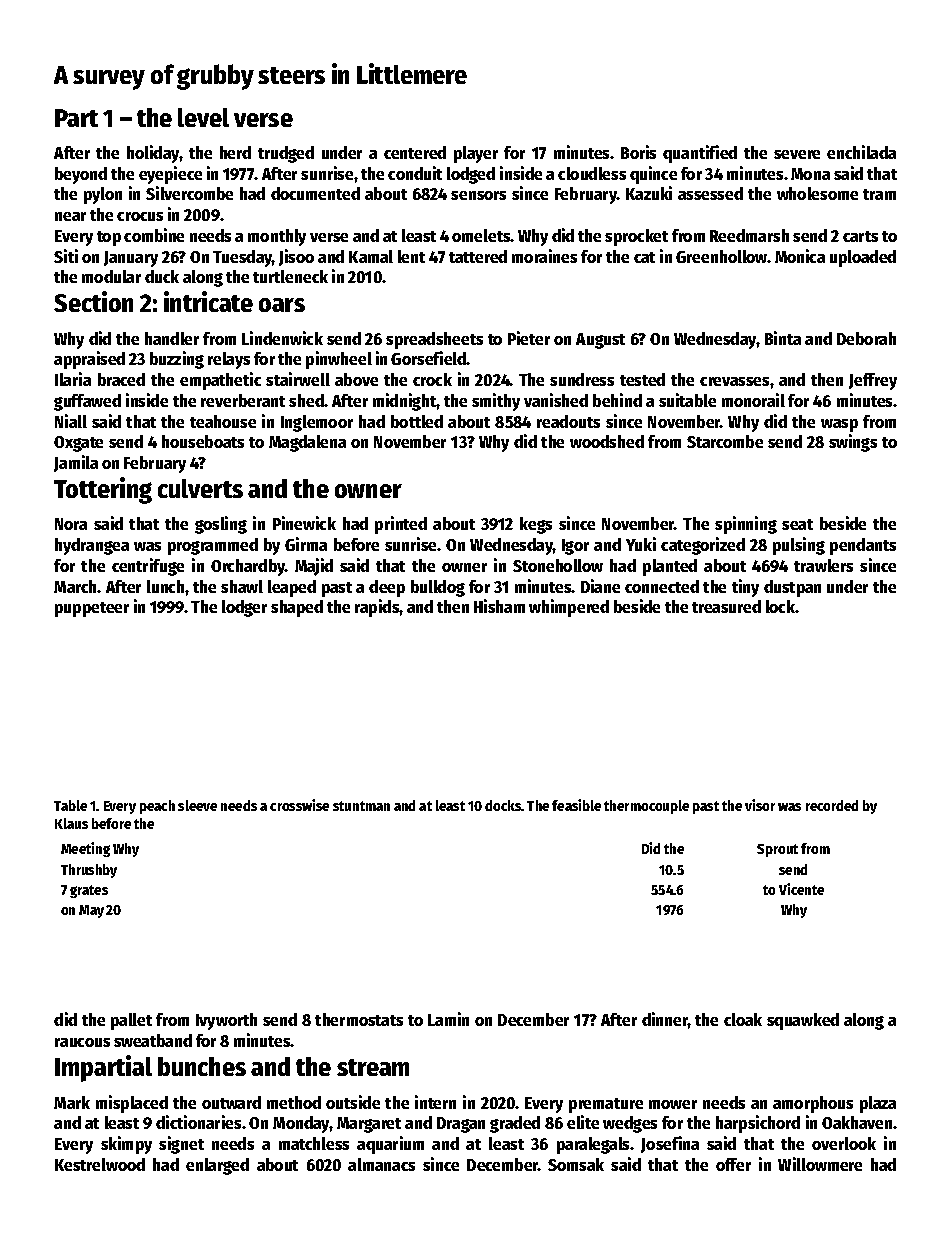 This screenshot has width=952, height=1233. I want to click on enchilada, so click(861, 152).
